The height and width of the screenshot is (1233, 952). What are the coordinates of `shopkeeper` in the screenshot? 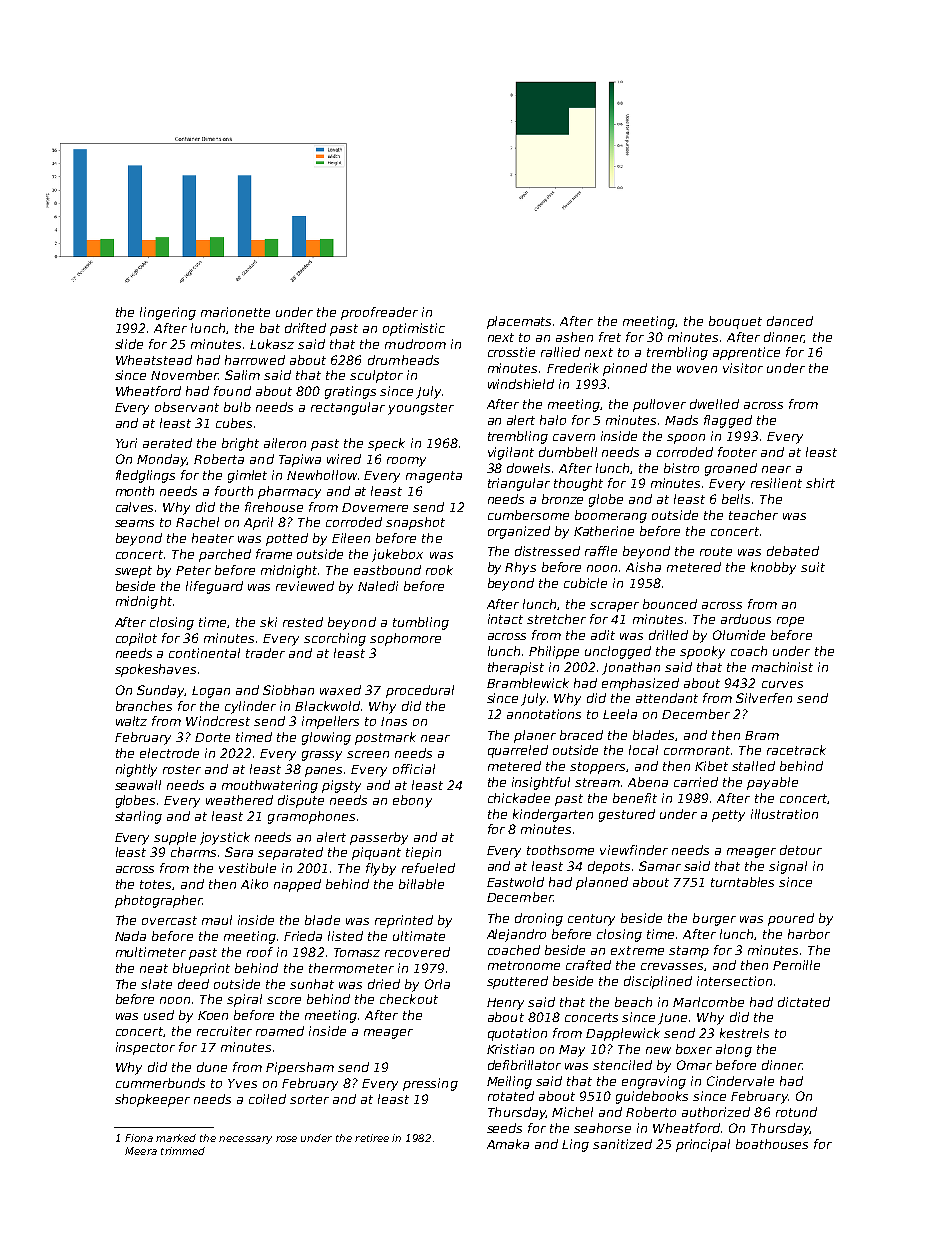 It's located at (152, 1100).
